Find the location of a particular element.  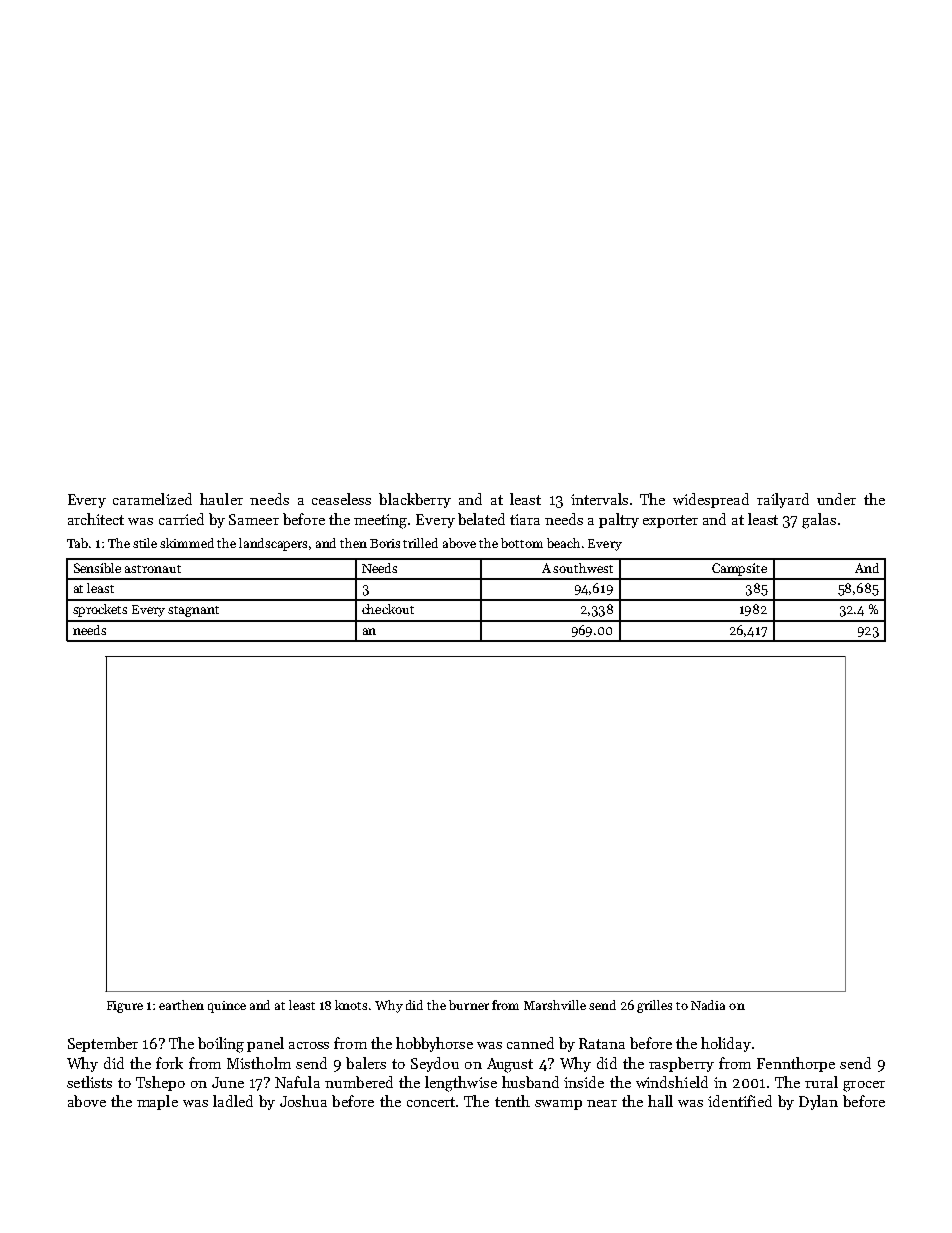

Figure is located at coordinates (125, 1007).
